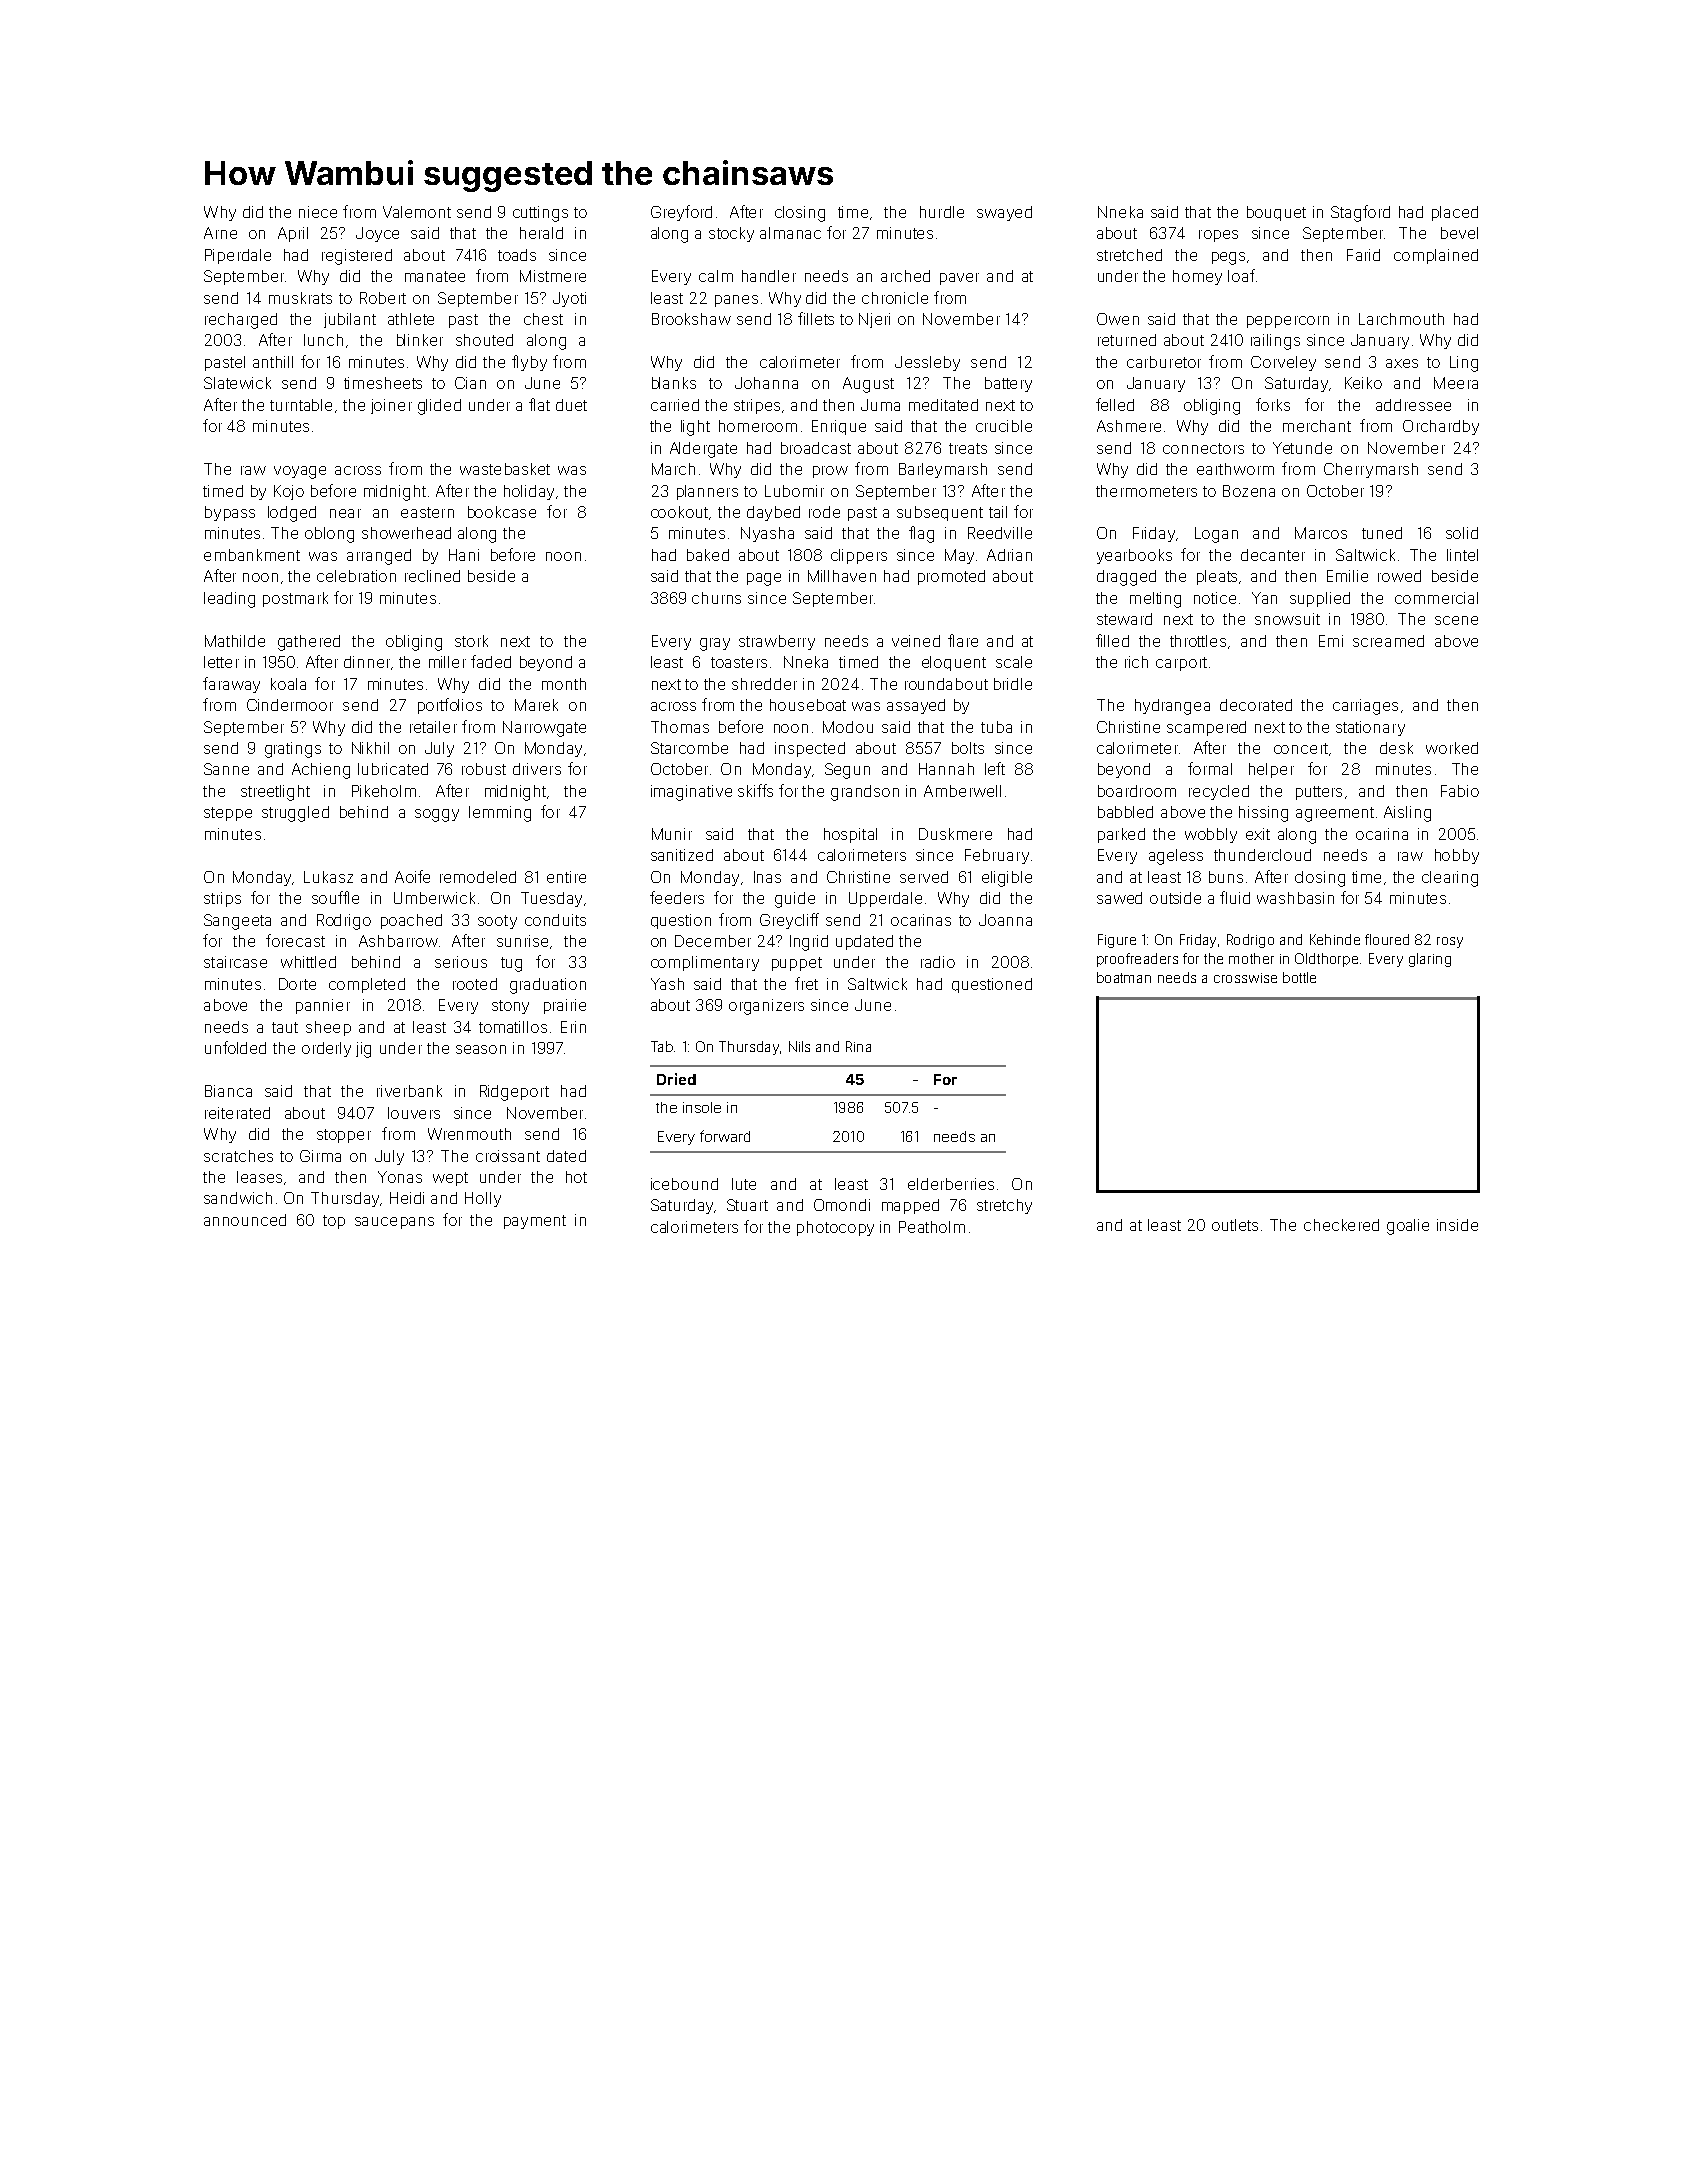  What do you see at coordinates (865, 793) in the image?
I see `grandson` at bounding box center [865, 793].
